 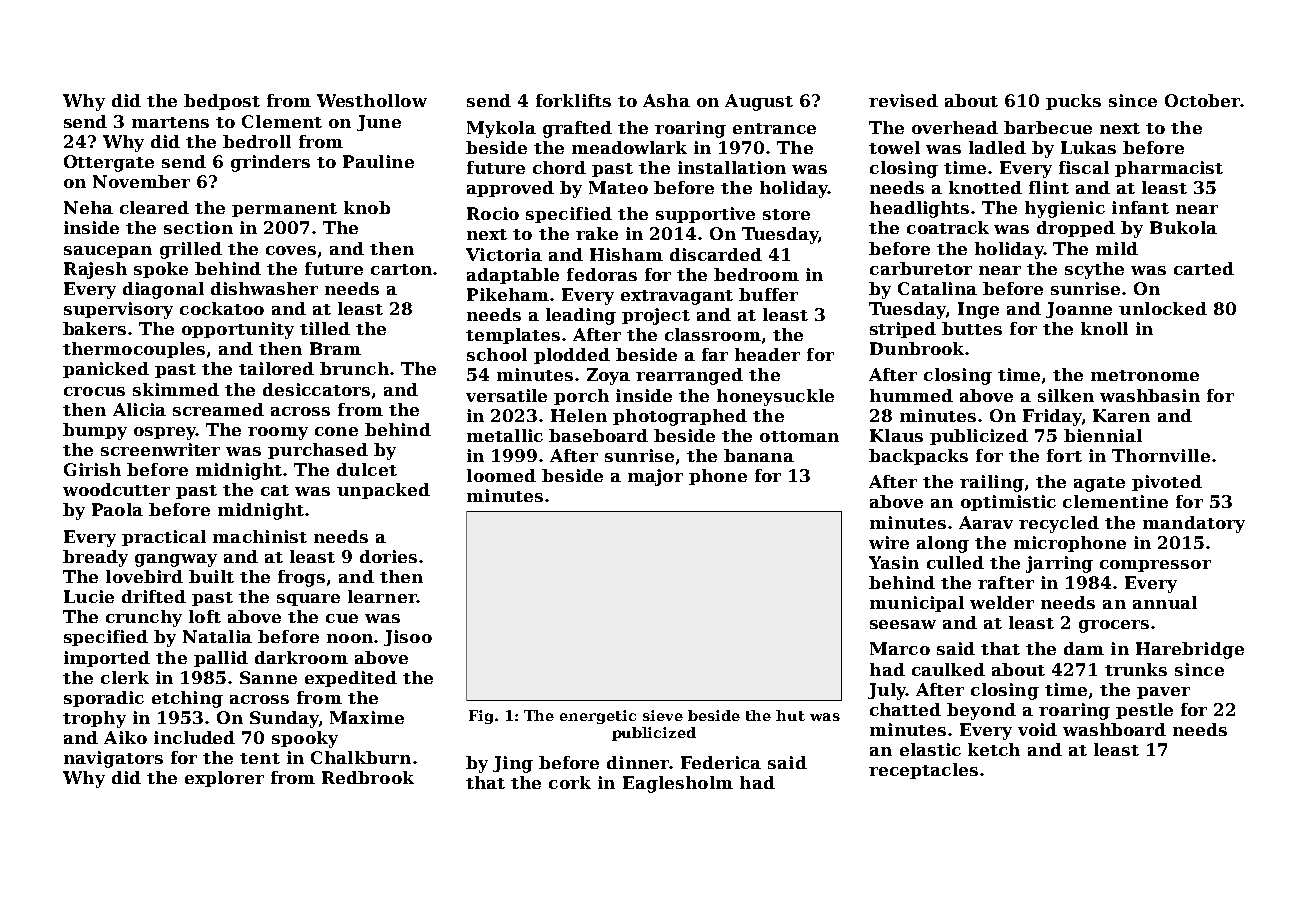 I want to click on metronome, so click(x=1145, y=375).
